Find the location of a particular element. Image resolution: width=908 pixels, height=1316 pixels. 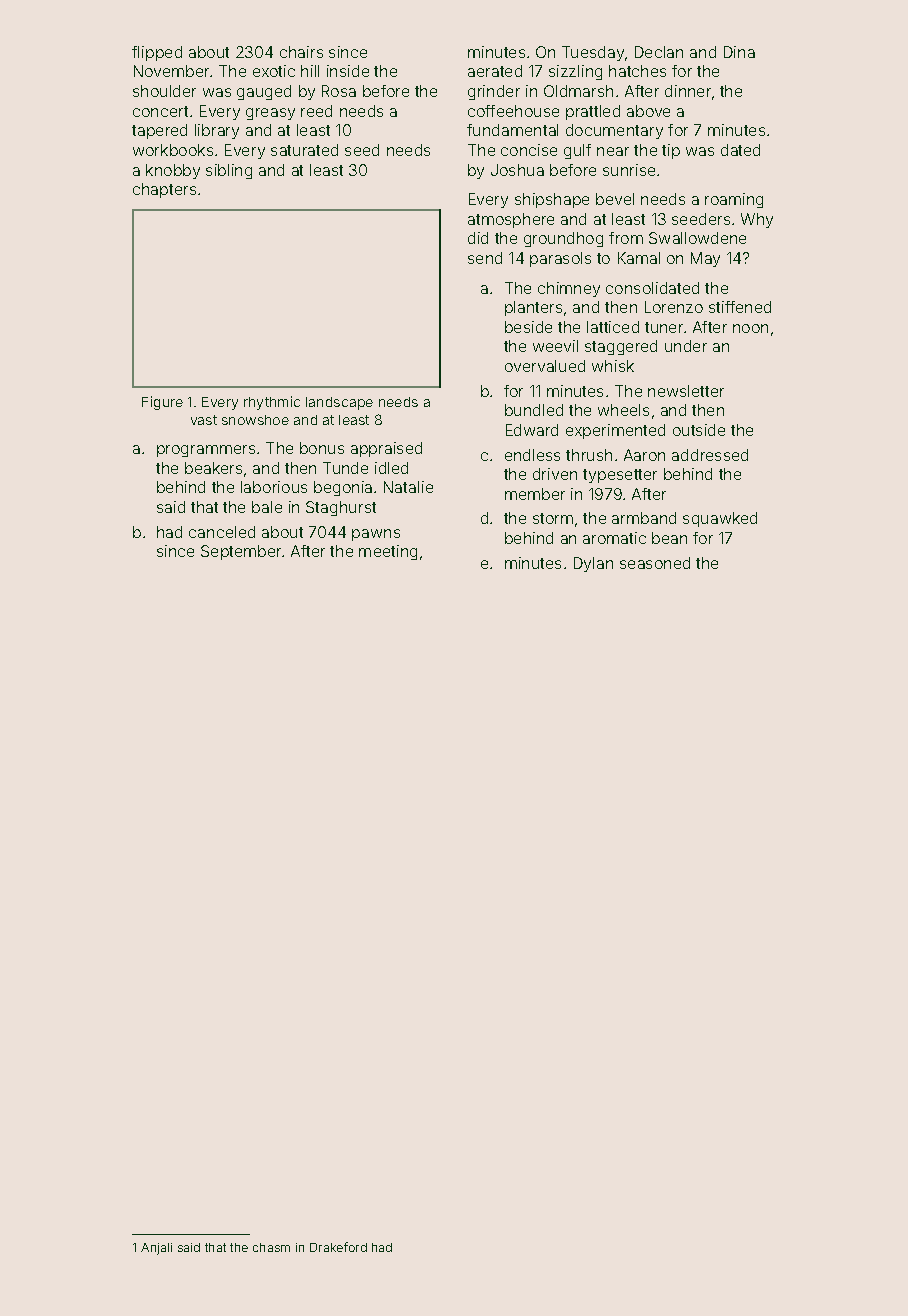

armband is located at coordinates (644, 518).
